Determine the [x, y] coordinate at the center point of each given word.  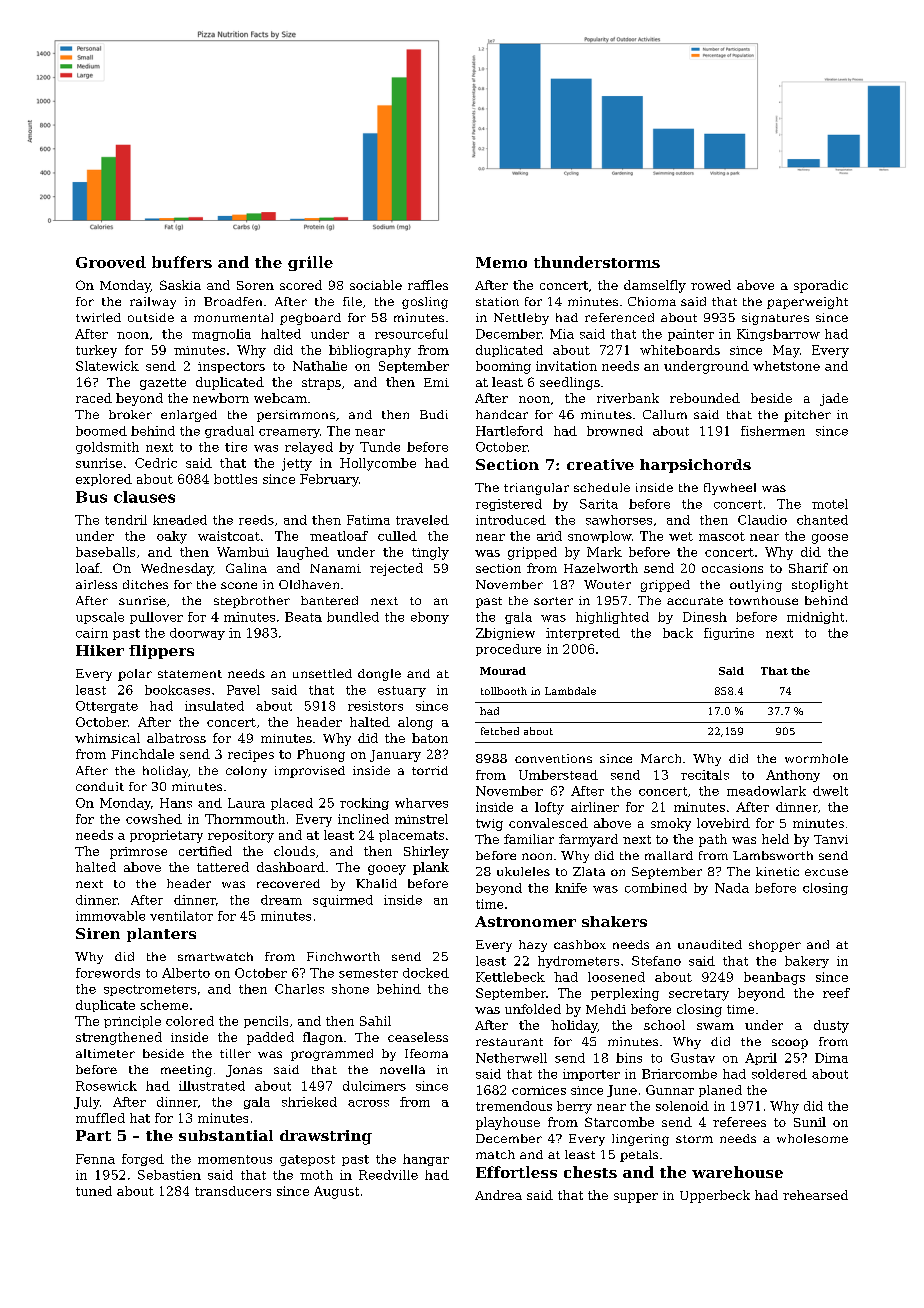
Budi [434, 414]
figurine [729, 634]
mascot [722, 536]
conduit [100, 786]
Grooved [111, 262]
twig [489, 825]
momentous [235, 1159]
